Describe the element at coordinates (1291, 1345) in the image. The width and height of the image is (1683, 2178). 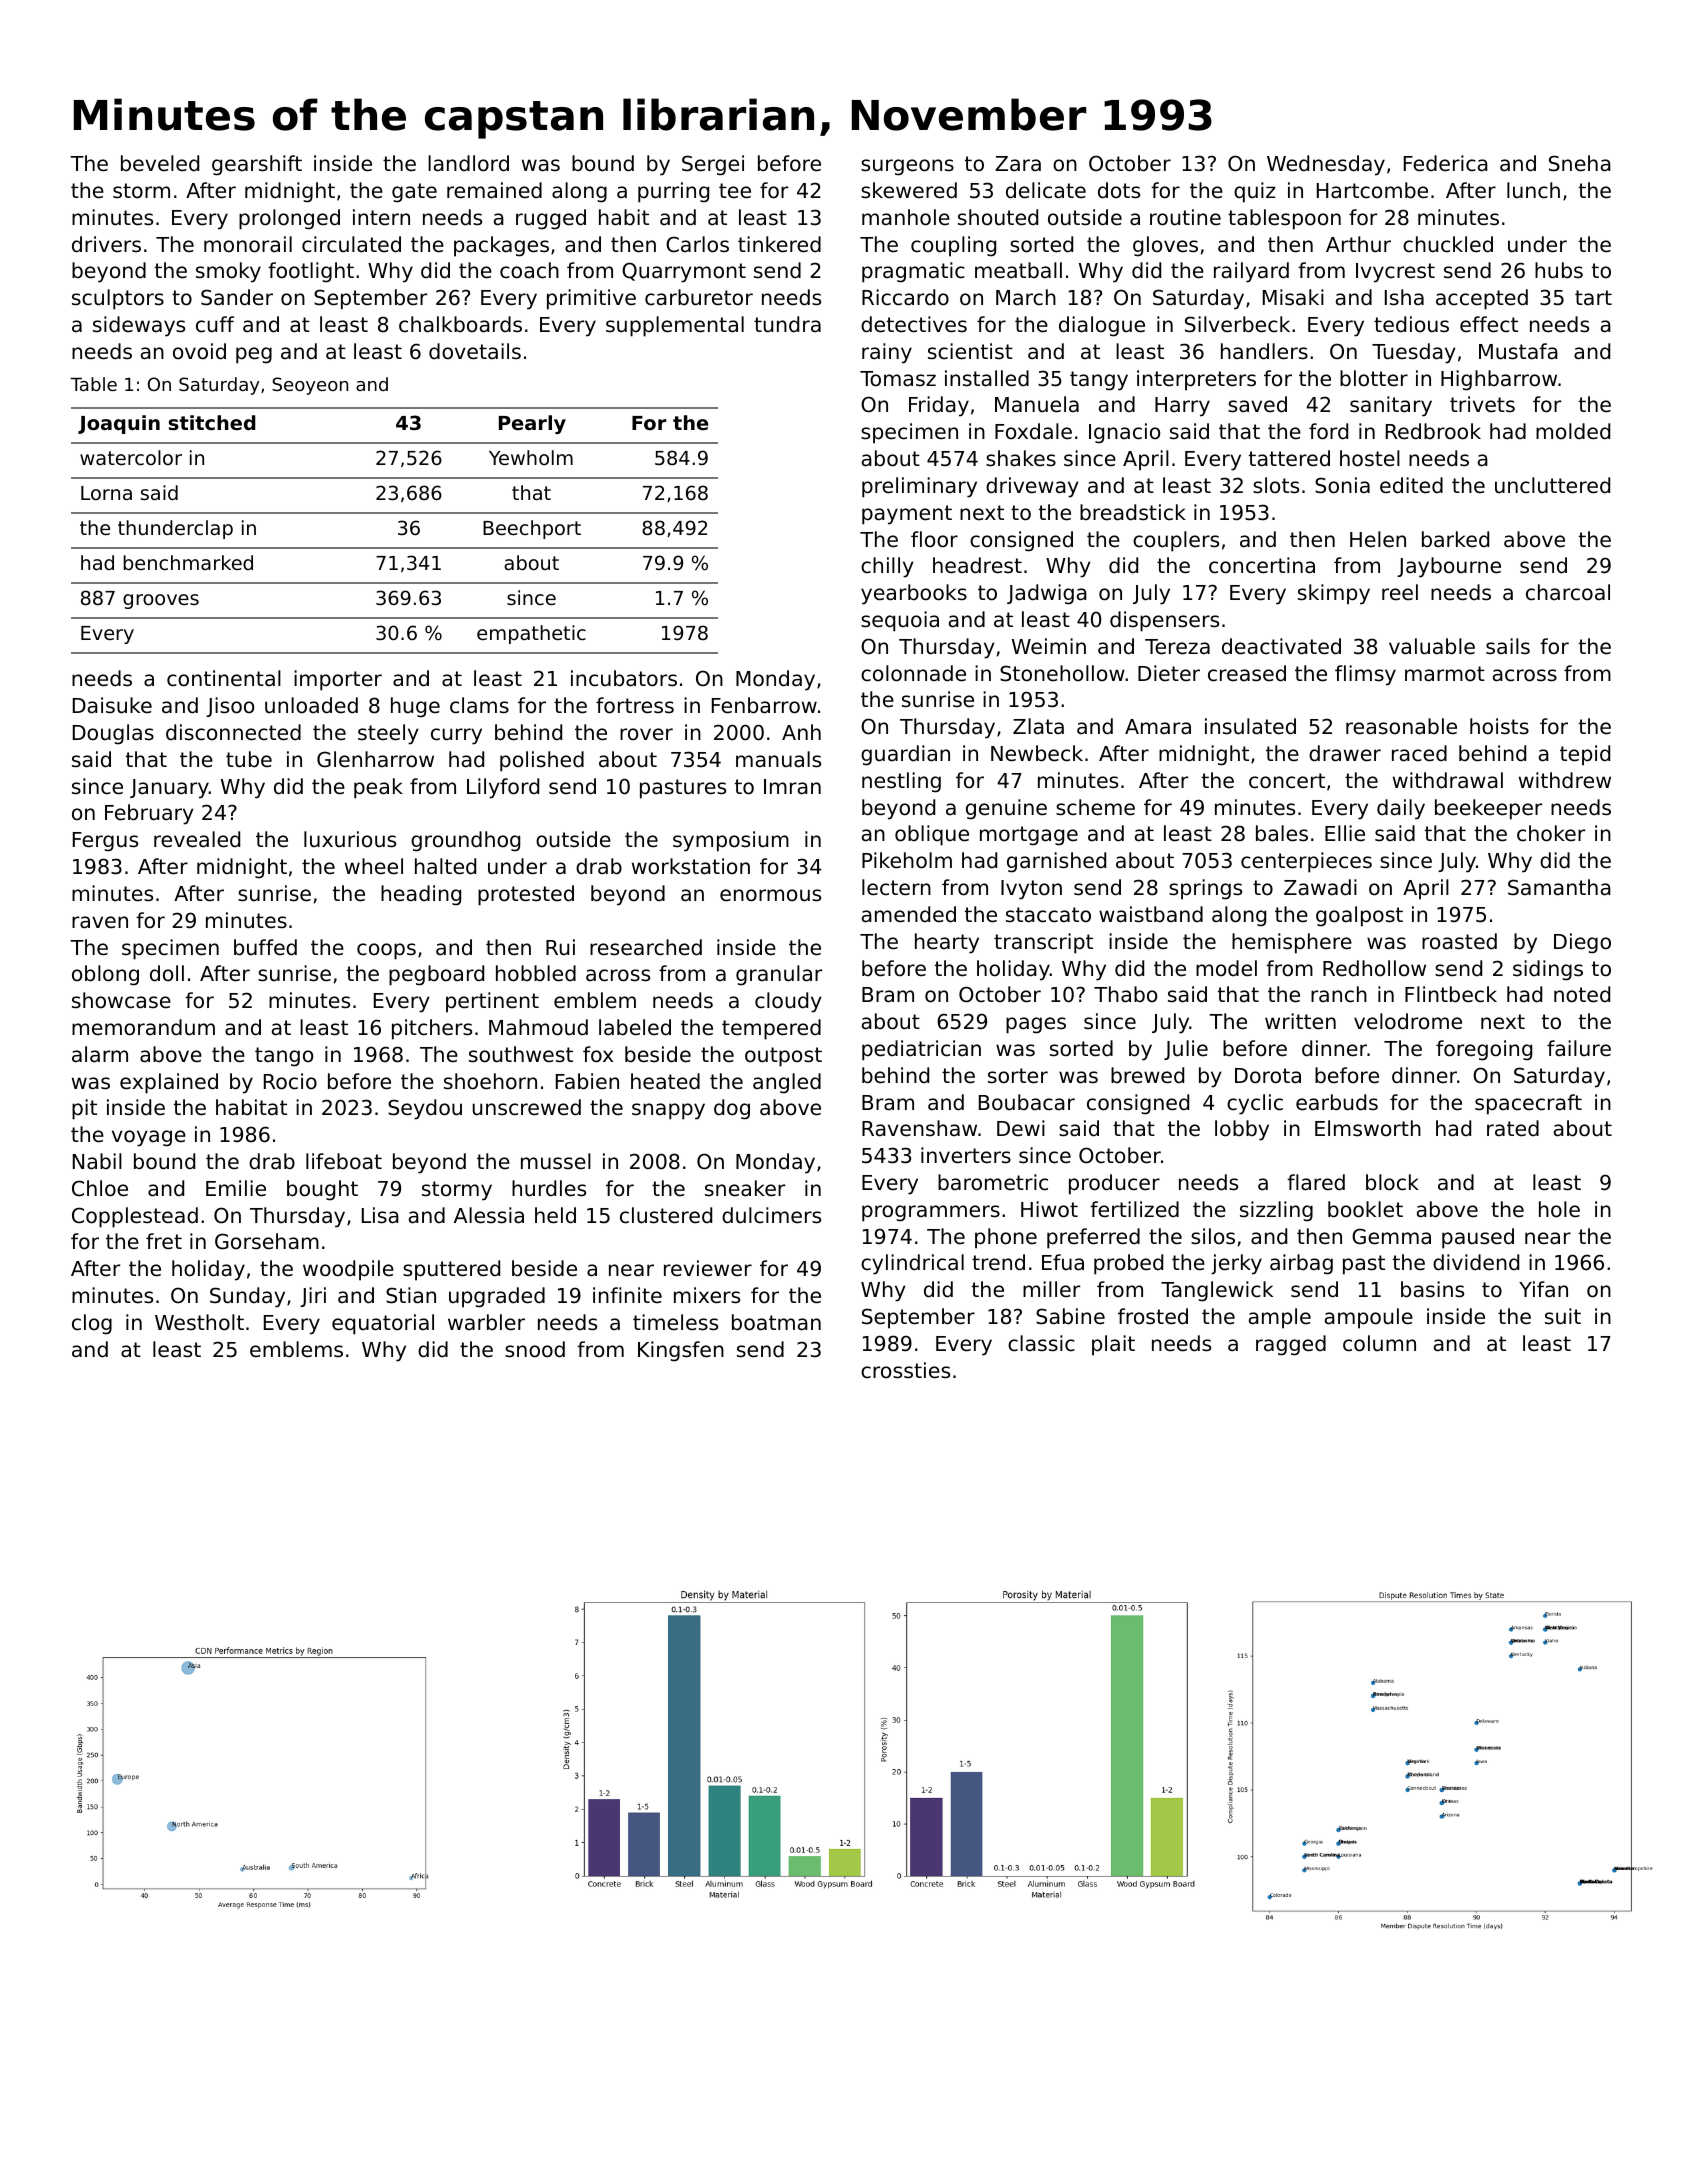
I see `ragged` at that location.
